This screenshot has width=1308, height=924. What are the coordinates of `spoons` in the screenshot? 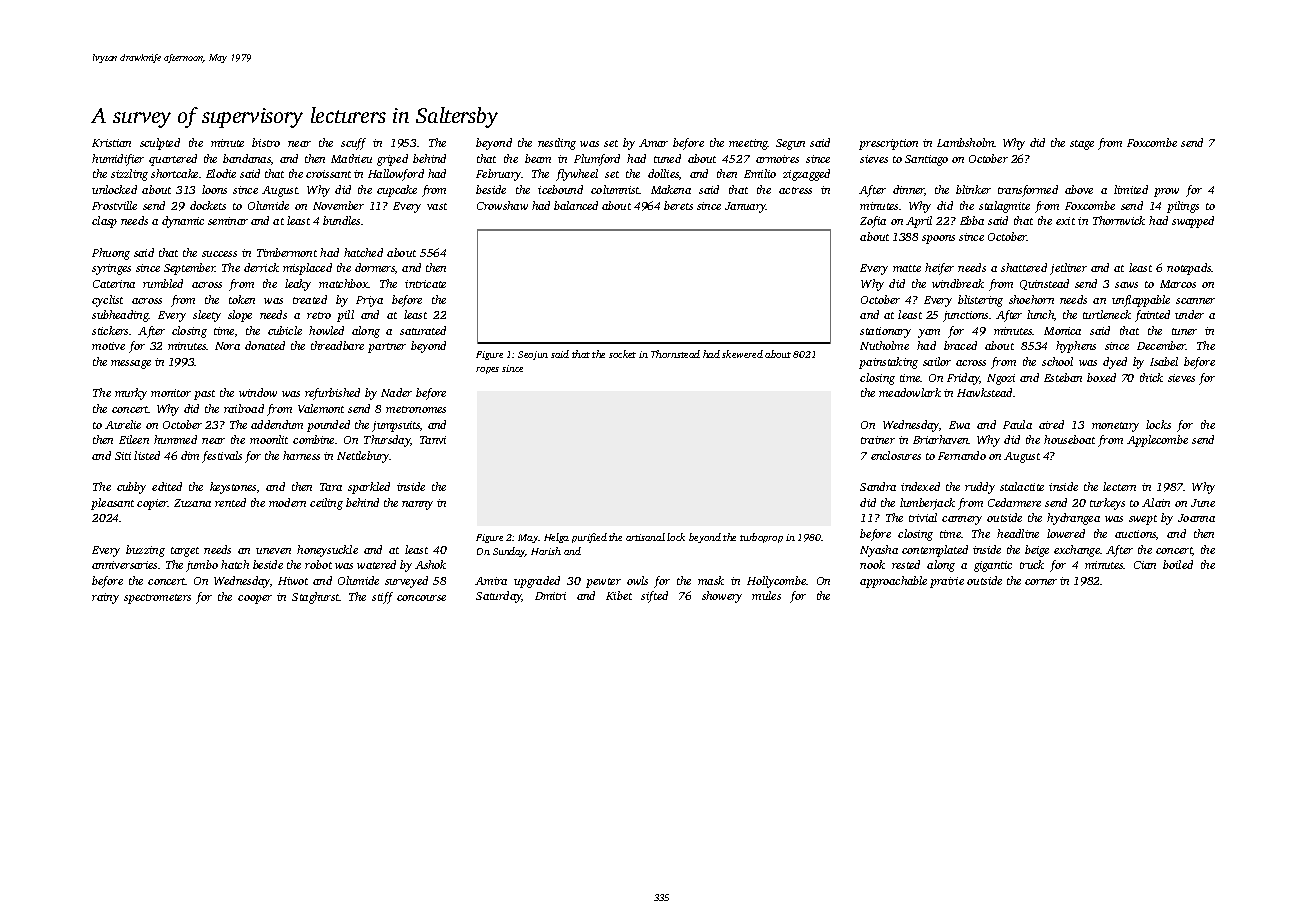 It's located at (938, 239).
